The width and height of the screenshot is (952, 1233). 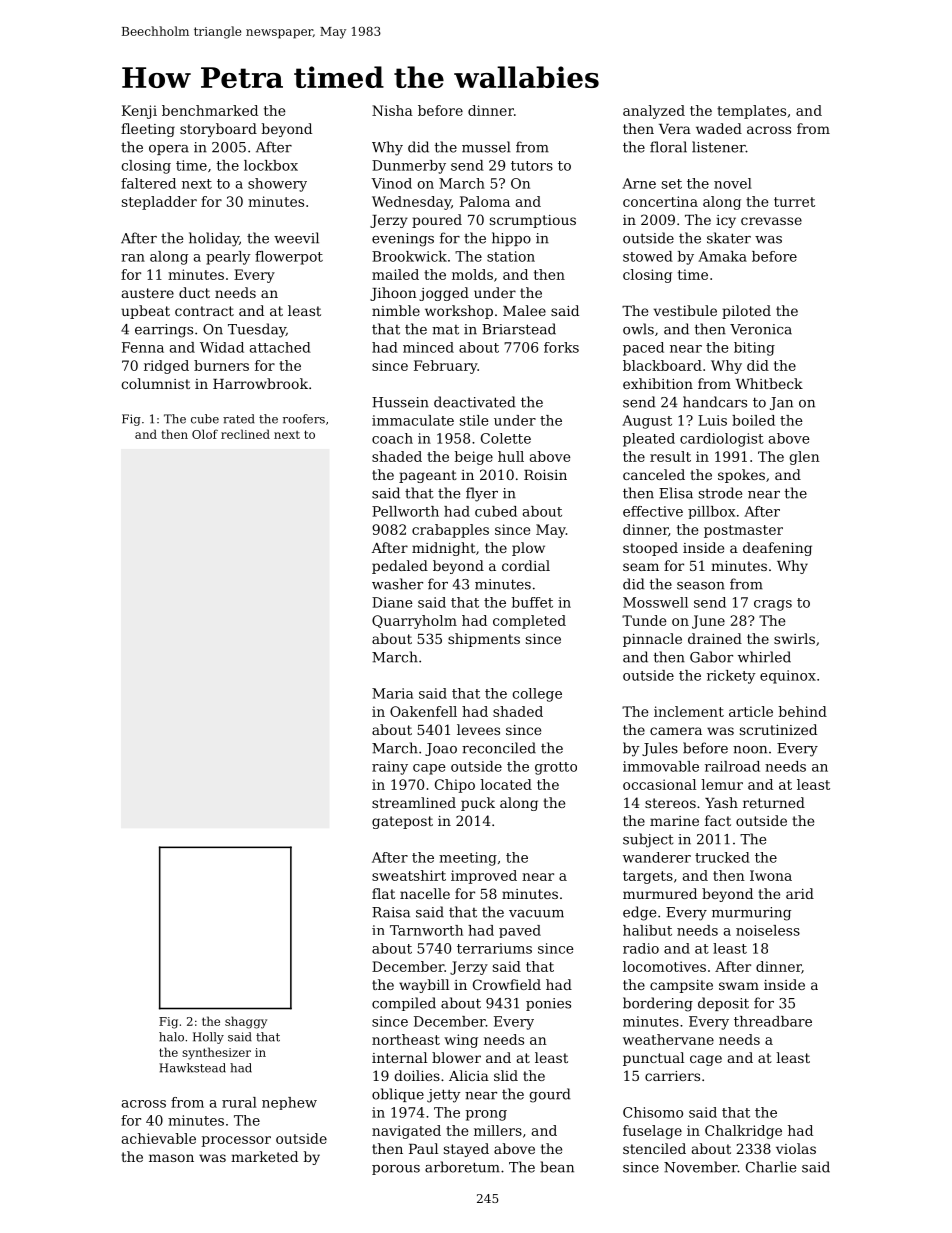 I want to click on threadbare, so click(x=773, y=1021).
